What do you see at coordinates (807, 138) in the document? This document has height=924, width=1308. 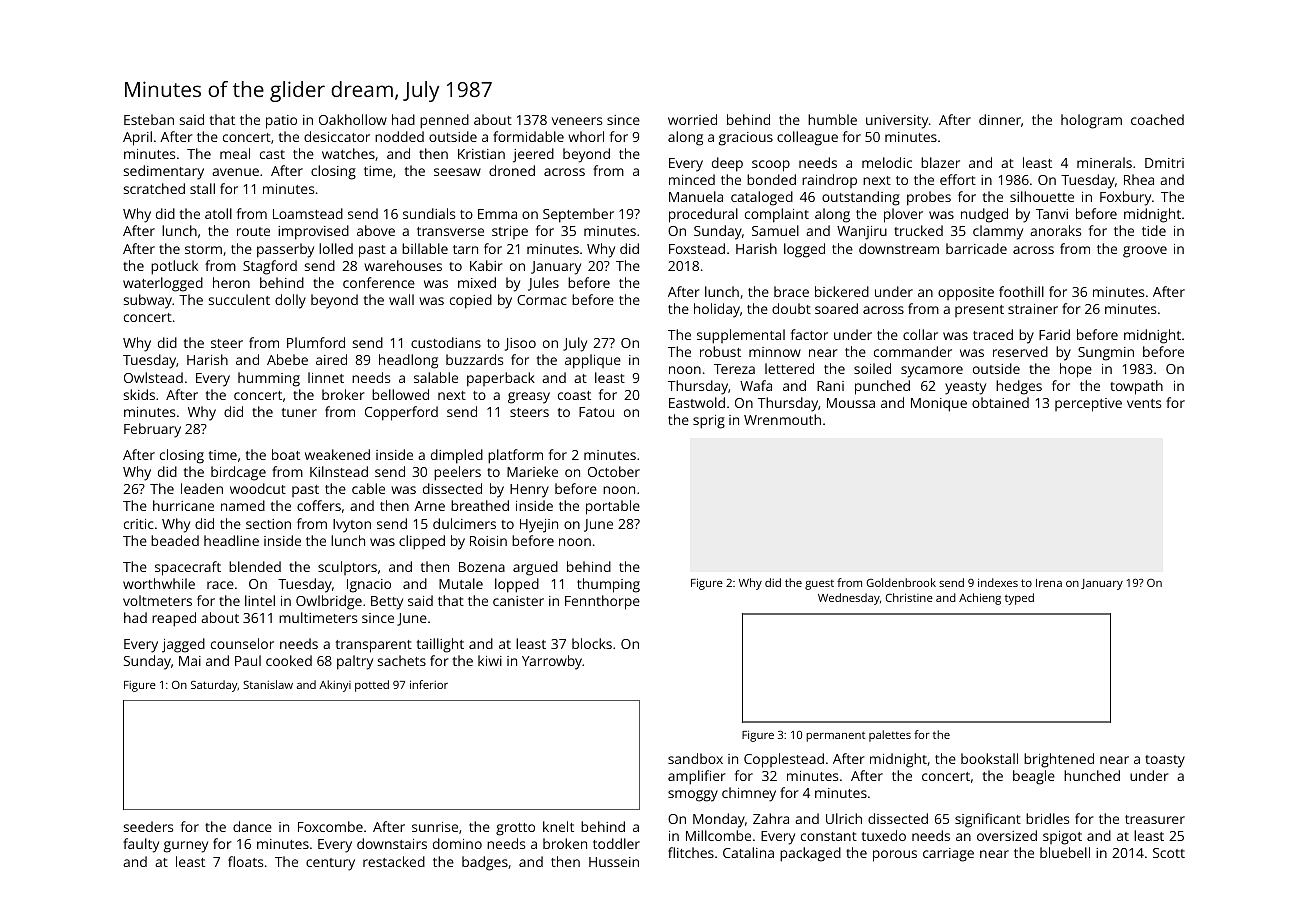 I see `colleague` at bounding box center [807, 138].
